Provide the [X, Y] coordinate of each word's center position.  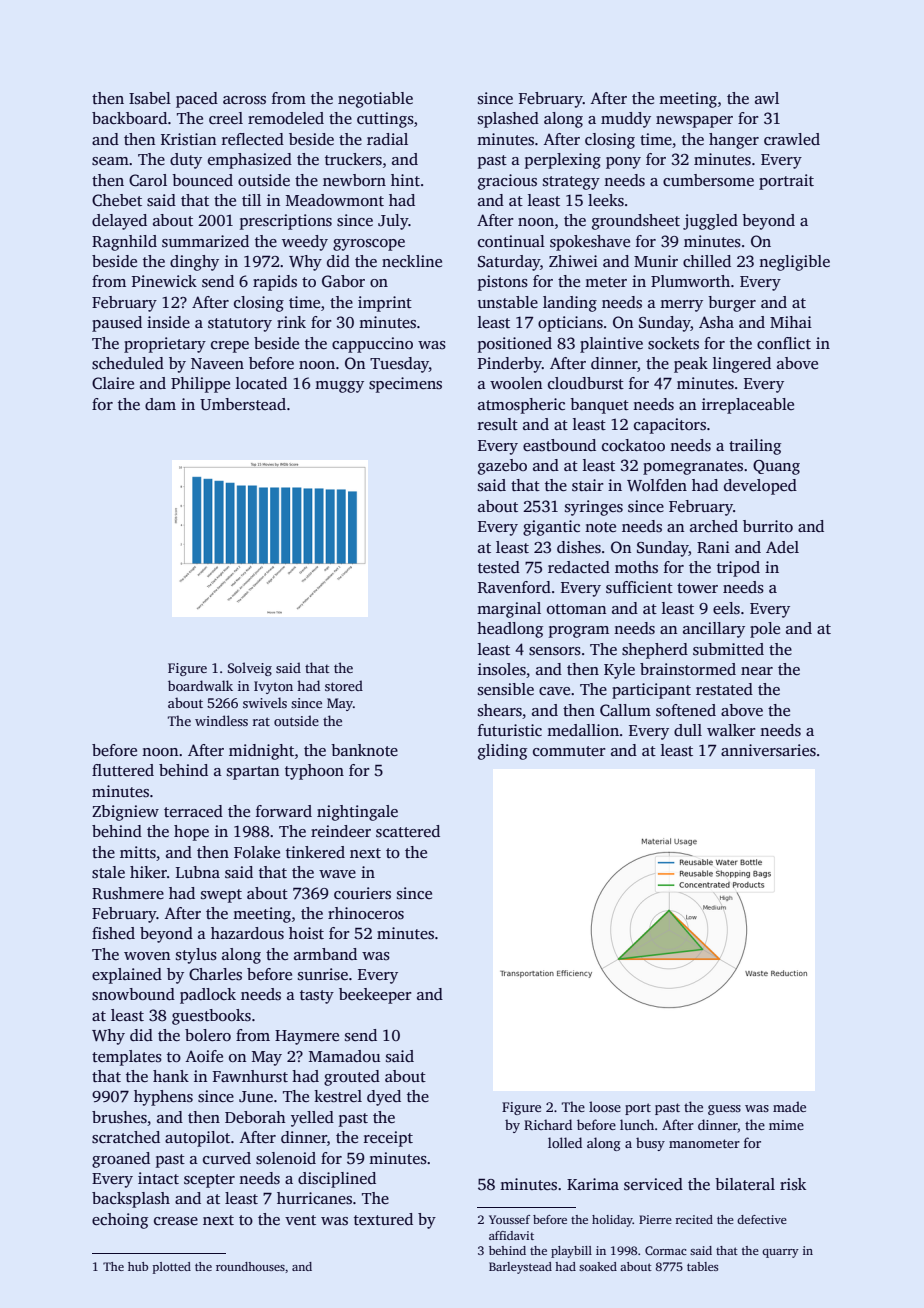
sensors [555, 651]
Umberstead [243, 404]
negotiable [375, 100]
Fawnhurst [250, 1076]
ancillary [714, 630]
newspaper [694, 122]
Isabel [150, 98]
